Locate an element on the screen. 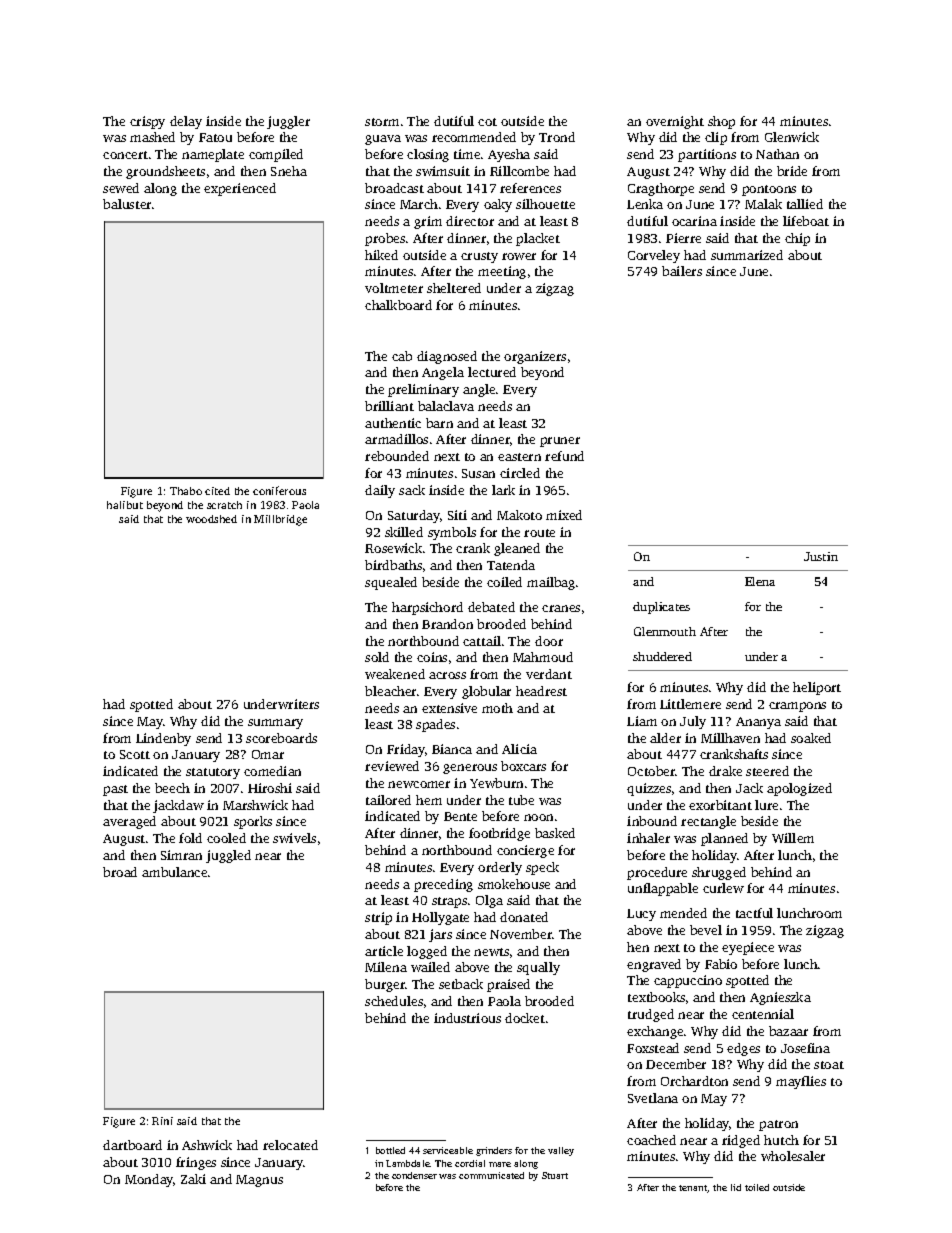  coniferous is located at coordinates (279, 490).
